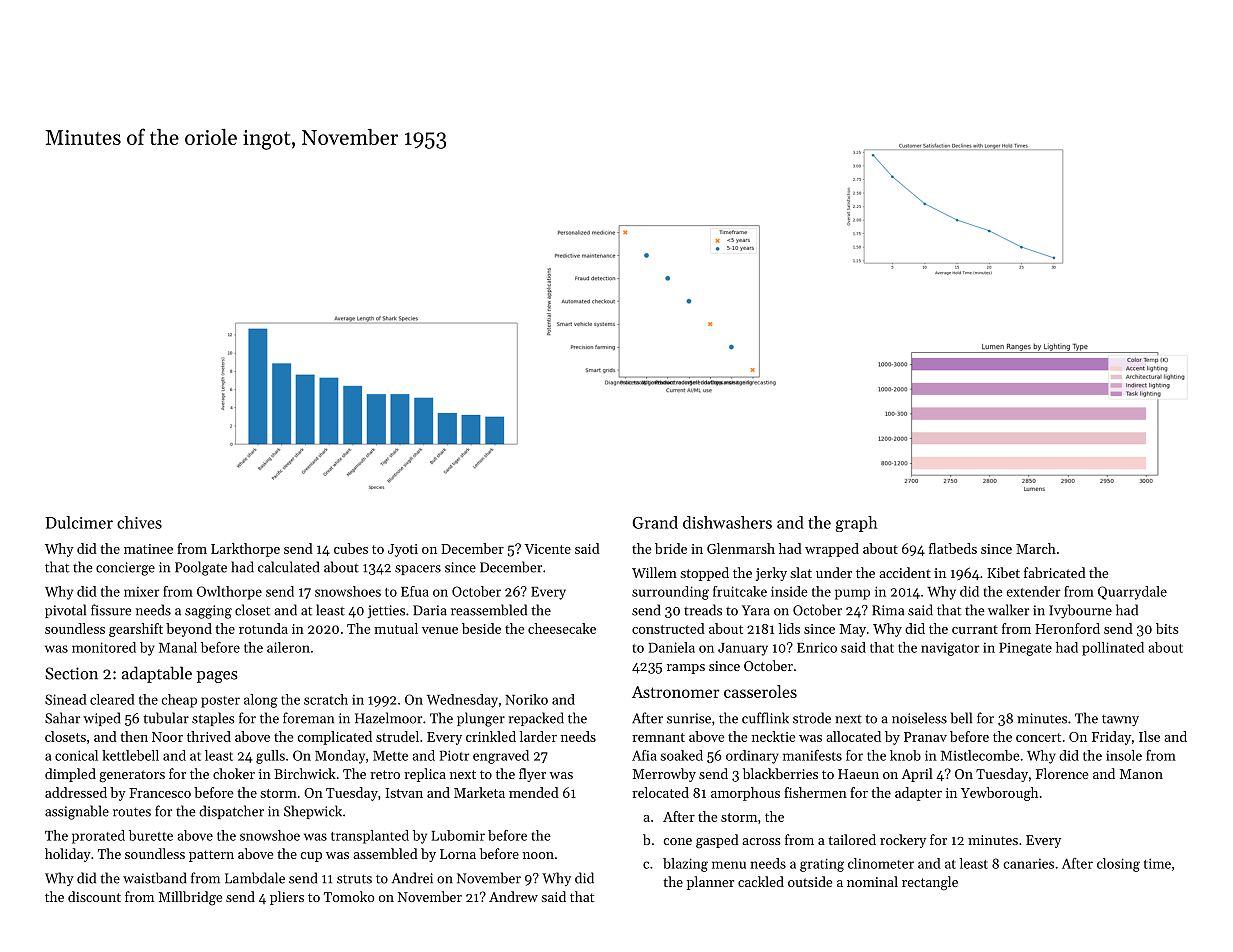 This page has height=952, width=1233. What do you see at coordinates (458, 835) in the page?
I see `Lubomir` at bounding box center [458, 835].
